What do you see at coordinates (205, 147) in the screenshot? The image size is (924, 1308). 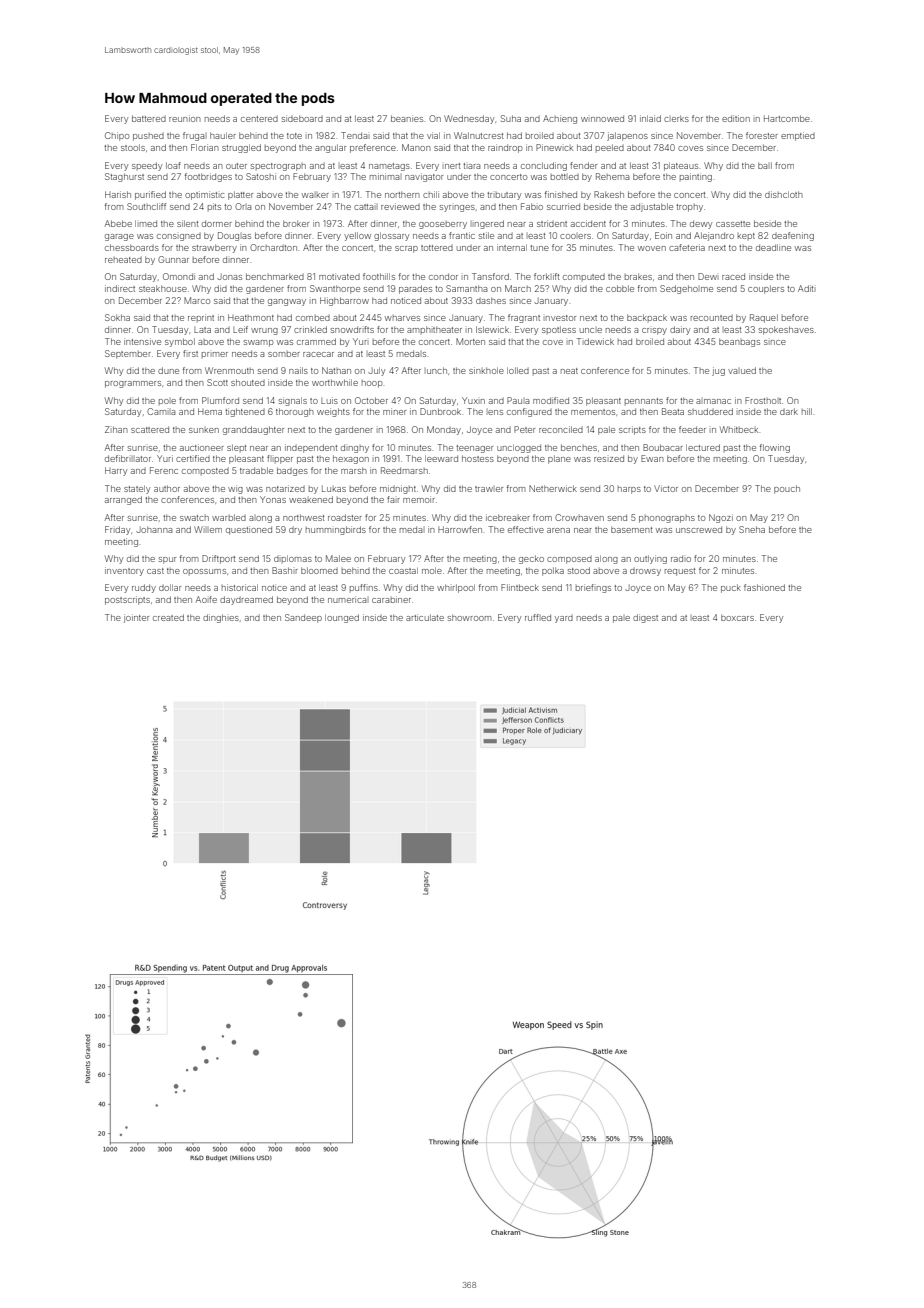 I see `Florian` at bounding box center [205, 147].
